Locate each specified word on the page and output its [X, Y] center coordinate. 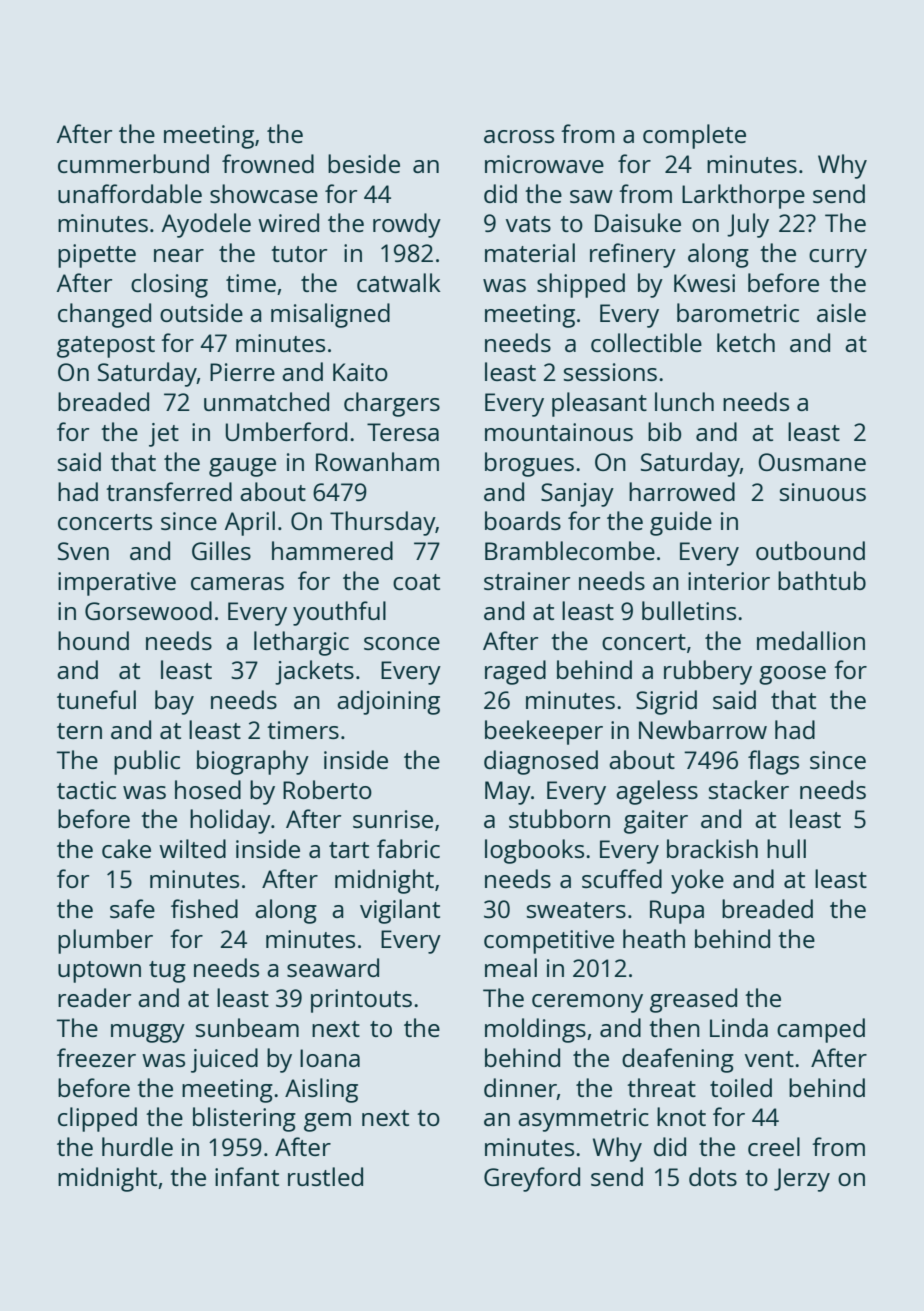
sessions [610, 372]
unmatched [266, 401]
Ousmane [812, 462]
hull [786, 848]
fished [204, 908]
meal [511, 967]
